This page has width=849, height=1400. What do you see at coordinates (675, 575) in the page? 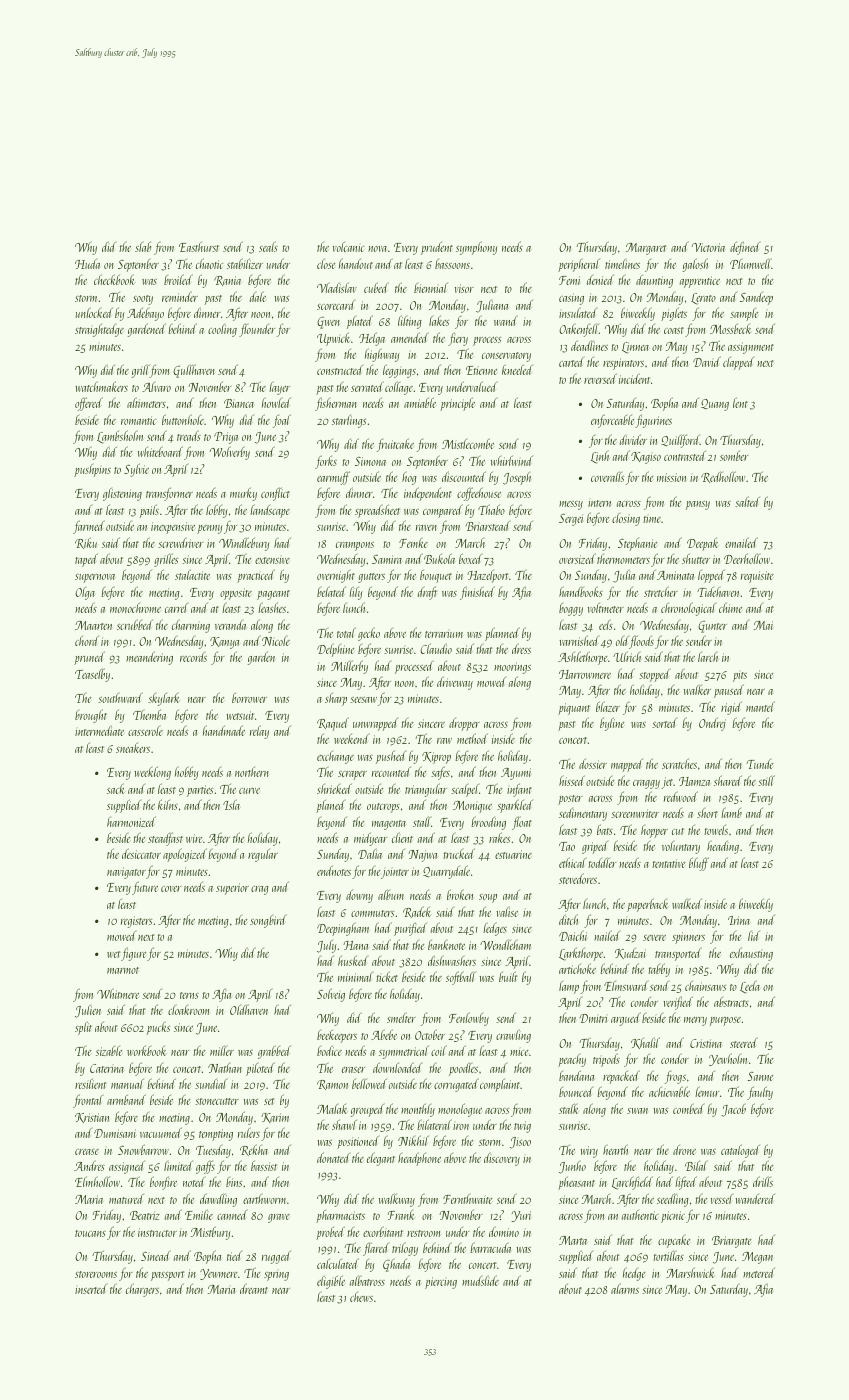
I see `Aminata` at bounding box center [675, 575].
